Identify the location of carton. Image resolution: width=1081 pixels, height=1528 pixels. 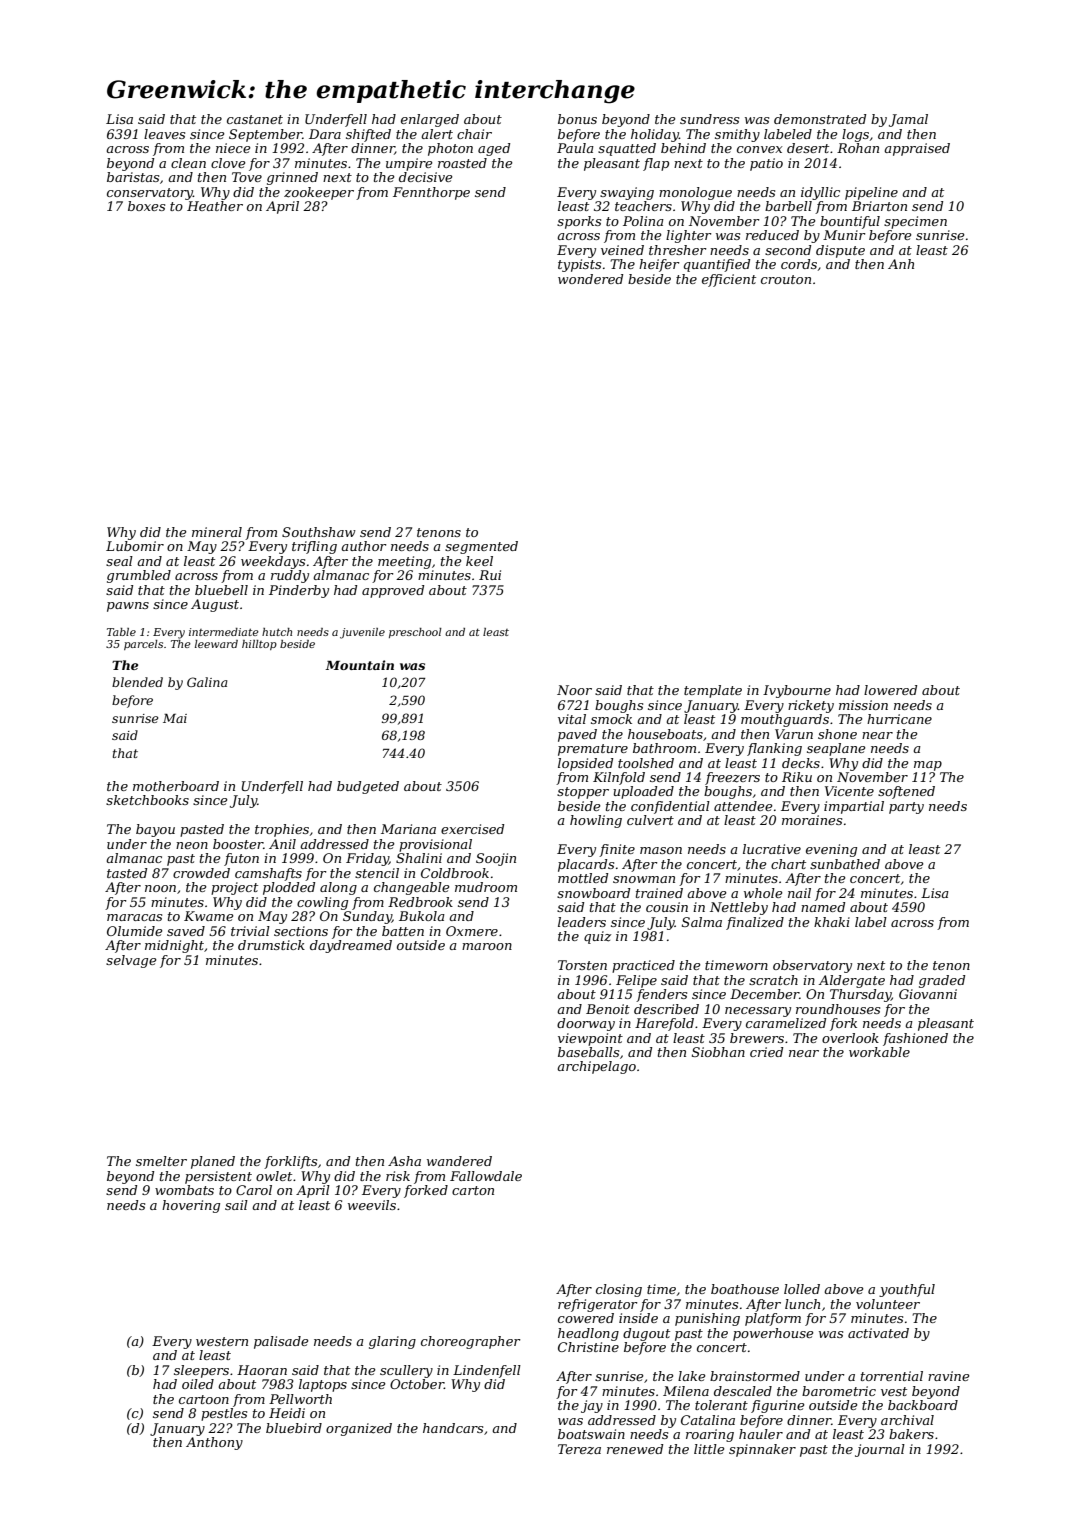
(473, 1190).
